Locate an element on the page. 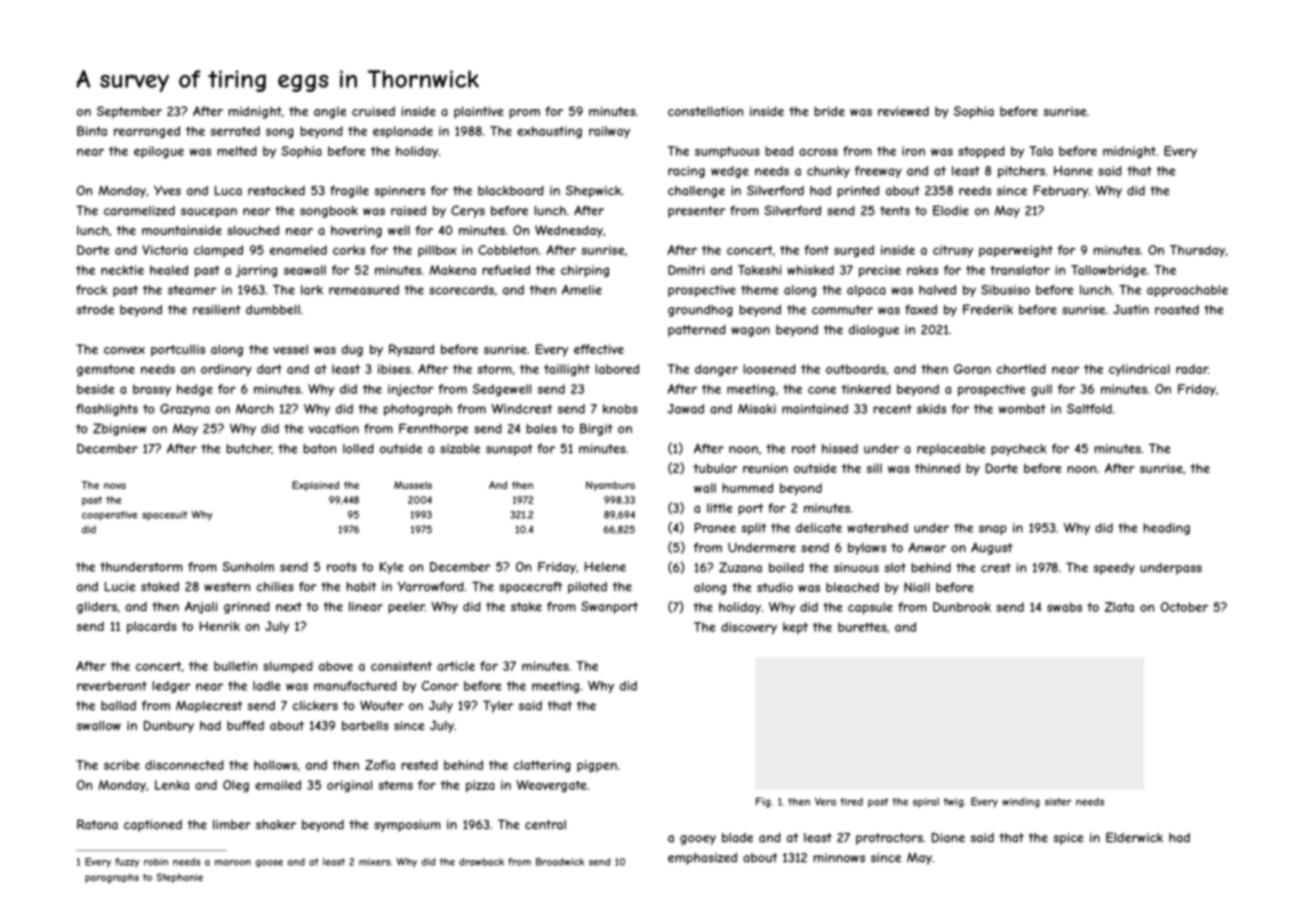 The width and height of the page is (1308, 924). tubular is located at coordinates (715, 468).
